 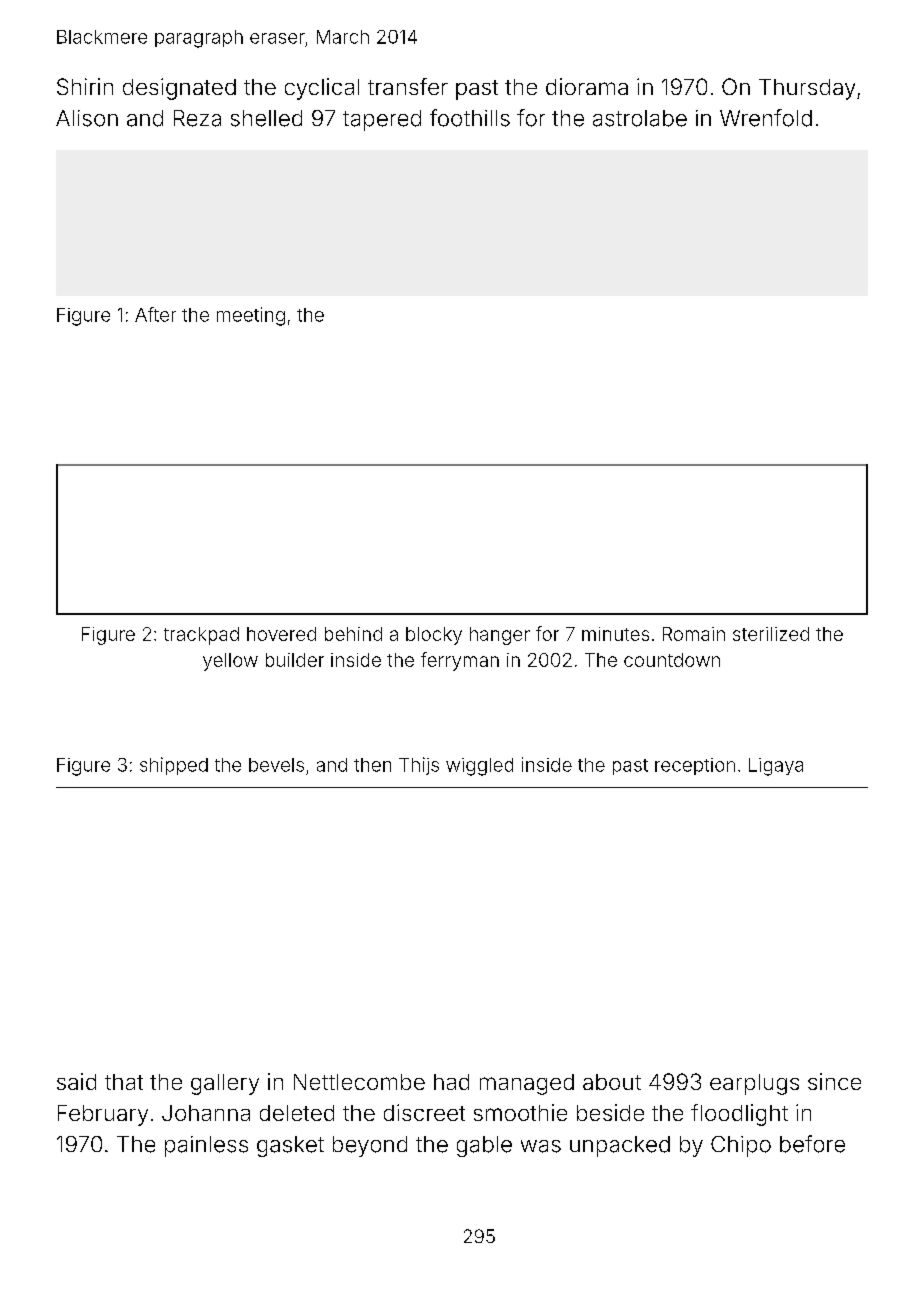 What do you see at coordinates (197, 118) in the document?
I see `Reza` at bounding box center [197, 118].
